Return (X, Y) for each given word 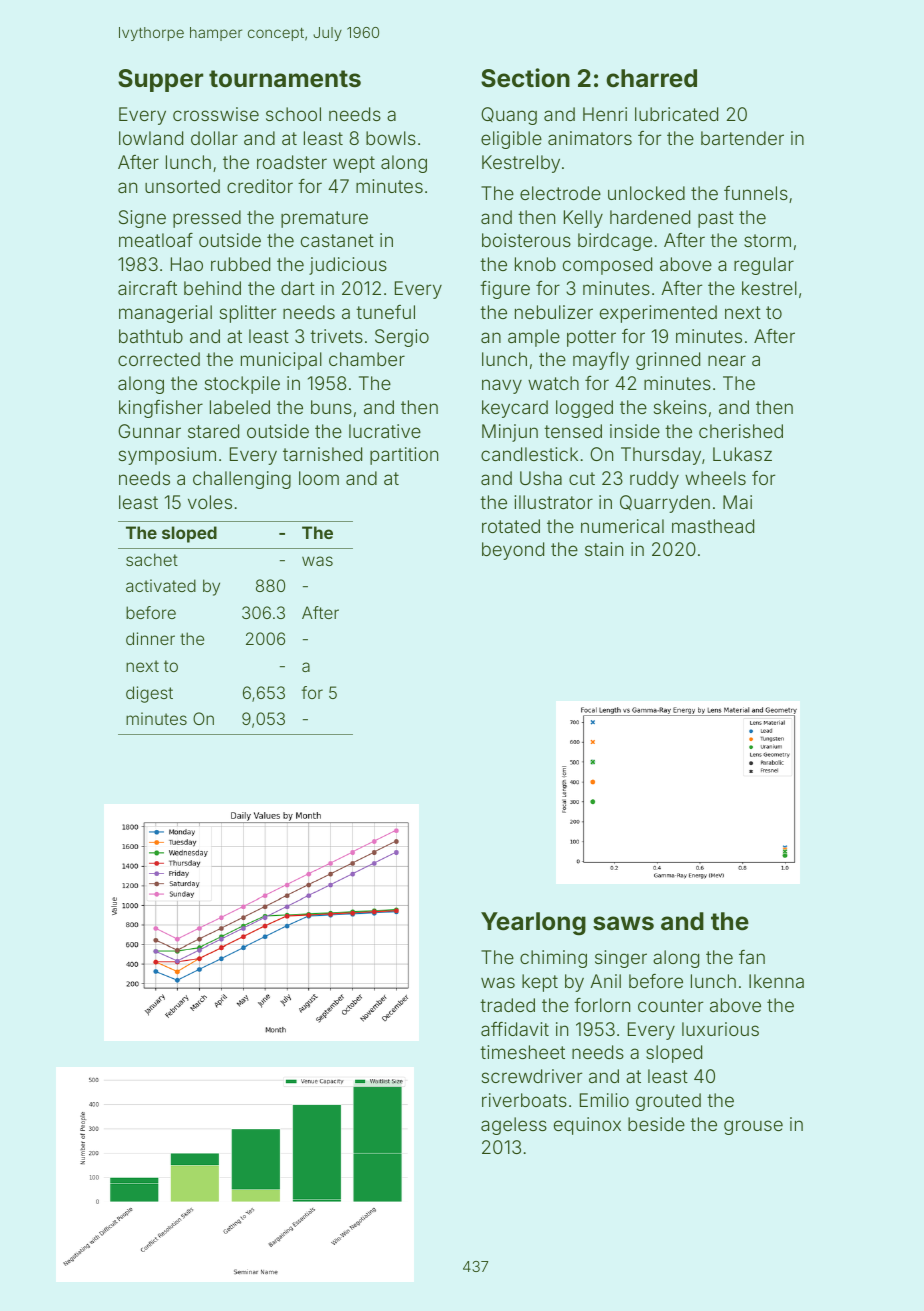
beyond (513, 551)
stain (604, 549)
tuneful (385, 312)
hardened (650, 217)
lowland (151, 138)
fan (752, 957)
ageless (514, 1126)
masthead (713, 526)
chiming (553, 959)
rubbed (240, 264)
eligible (511, 140)
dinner (150, 638)
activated (161, 585)
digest (149, 694)
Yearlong (533, 924)
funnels (756, 193)
